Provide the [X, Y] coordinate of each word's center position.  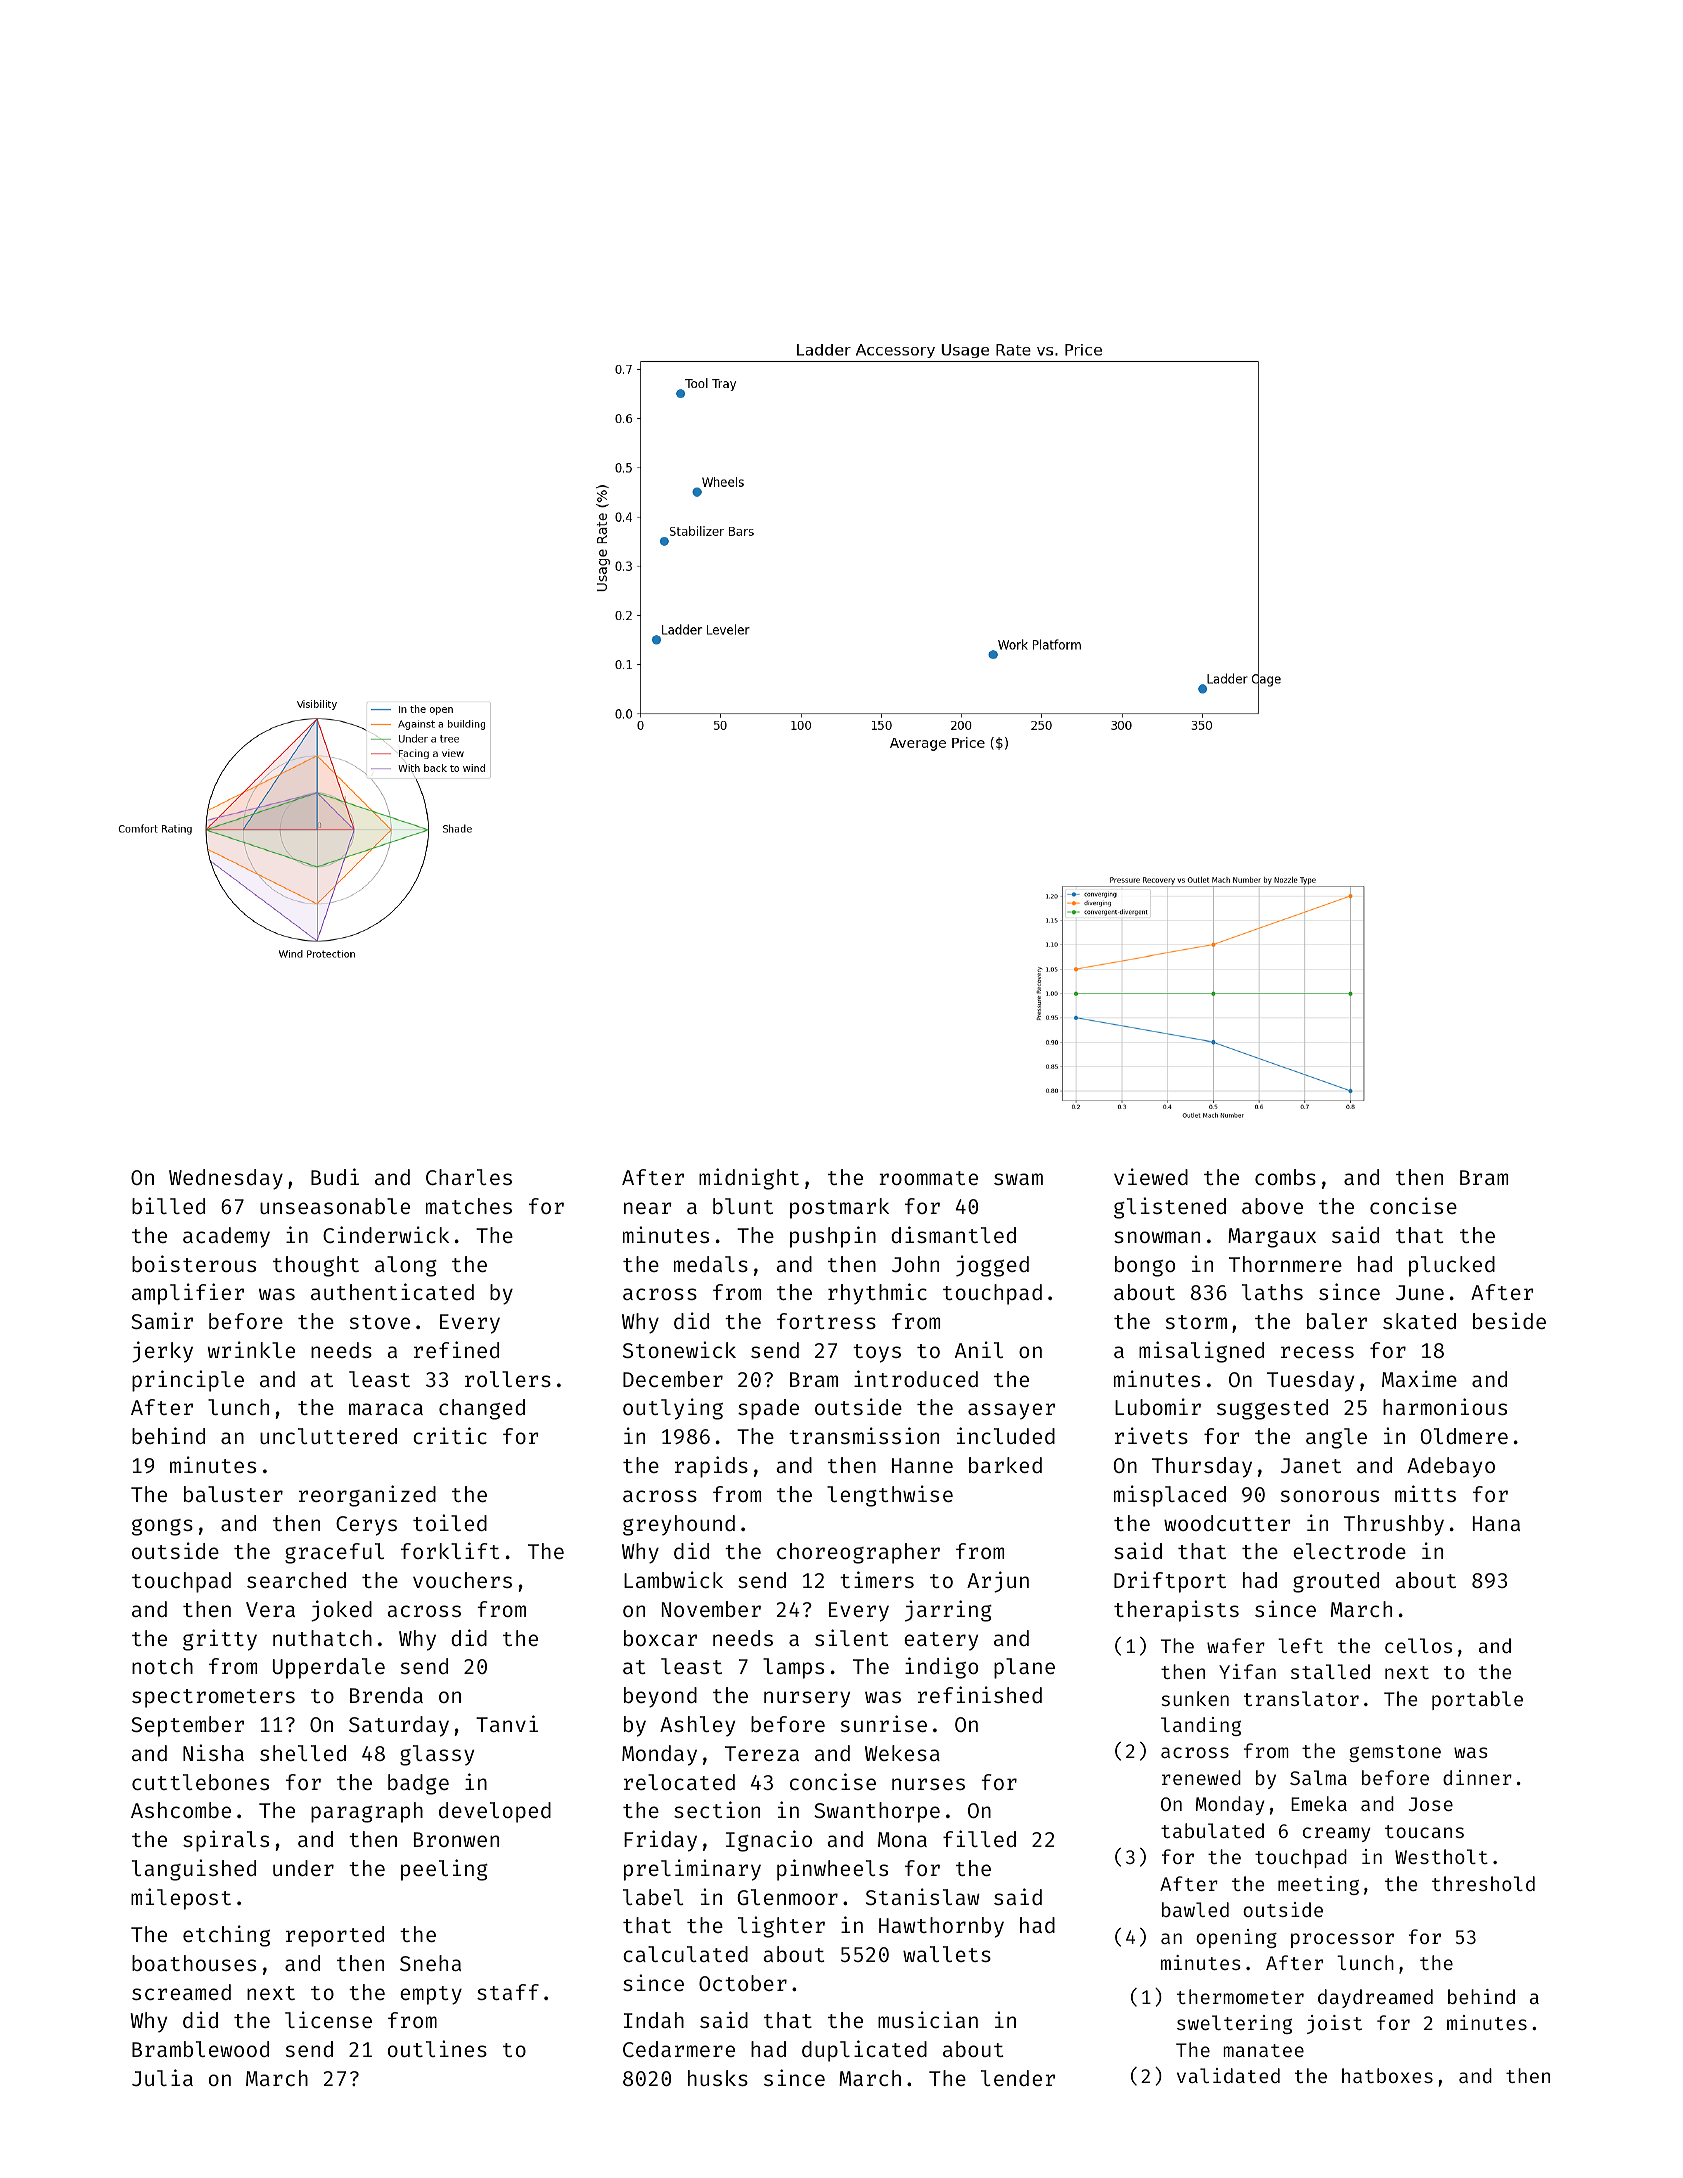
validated [1228, 2075]
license [328, 2019]
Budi [335, 1176]
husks [718, 2078]
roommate [928, 1178]
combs [1285, 1177]
